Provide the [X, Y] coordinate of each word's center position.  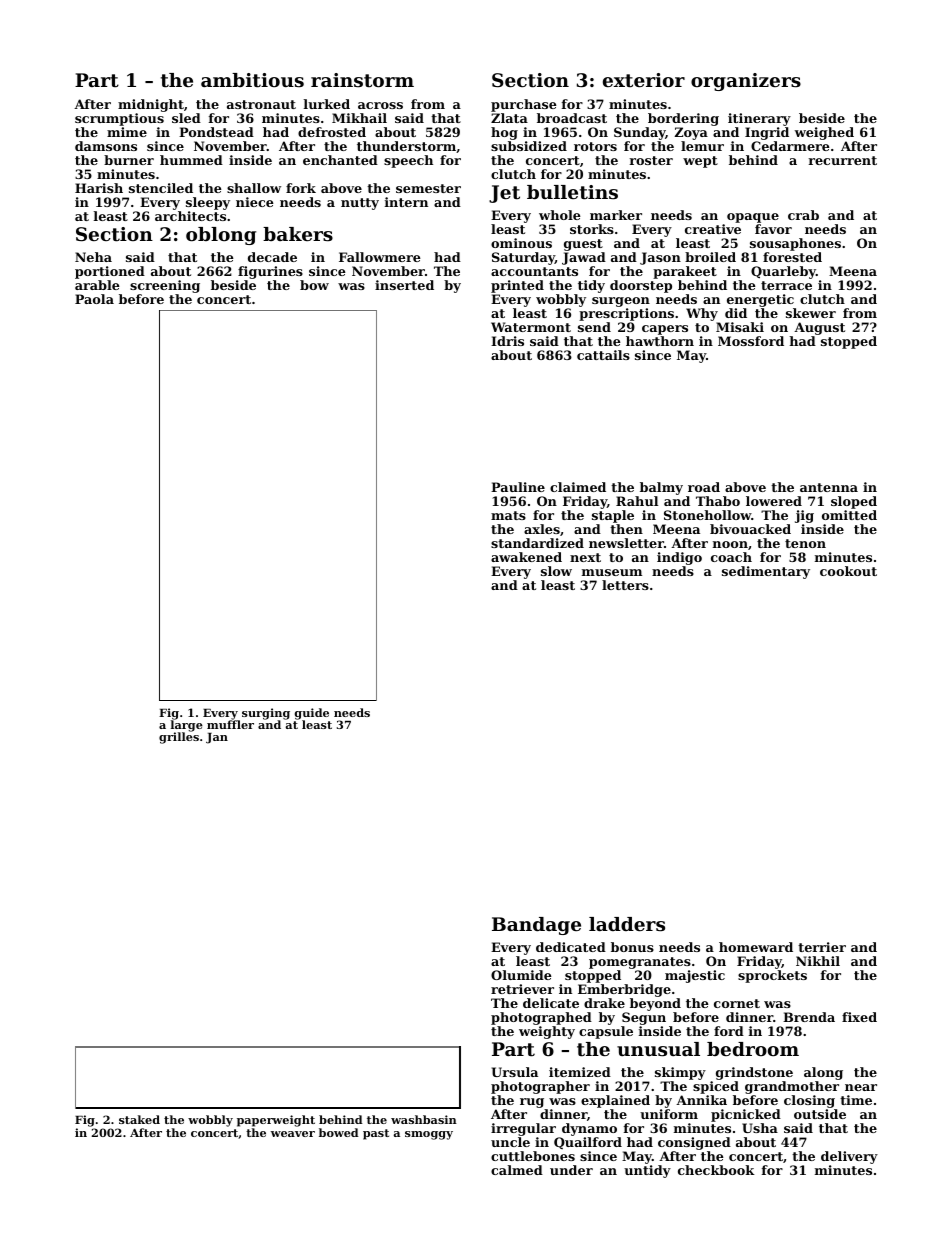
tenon [805, 543]
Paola [94, 299]
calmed [517, 1170]
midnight [151, 105]
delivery [849, 1157]
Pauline [518, 487]
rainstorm [362, 80]
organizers [746, 82]
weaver [293, 1134]
